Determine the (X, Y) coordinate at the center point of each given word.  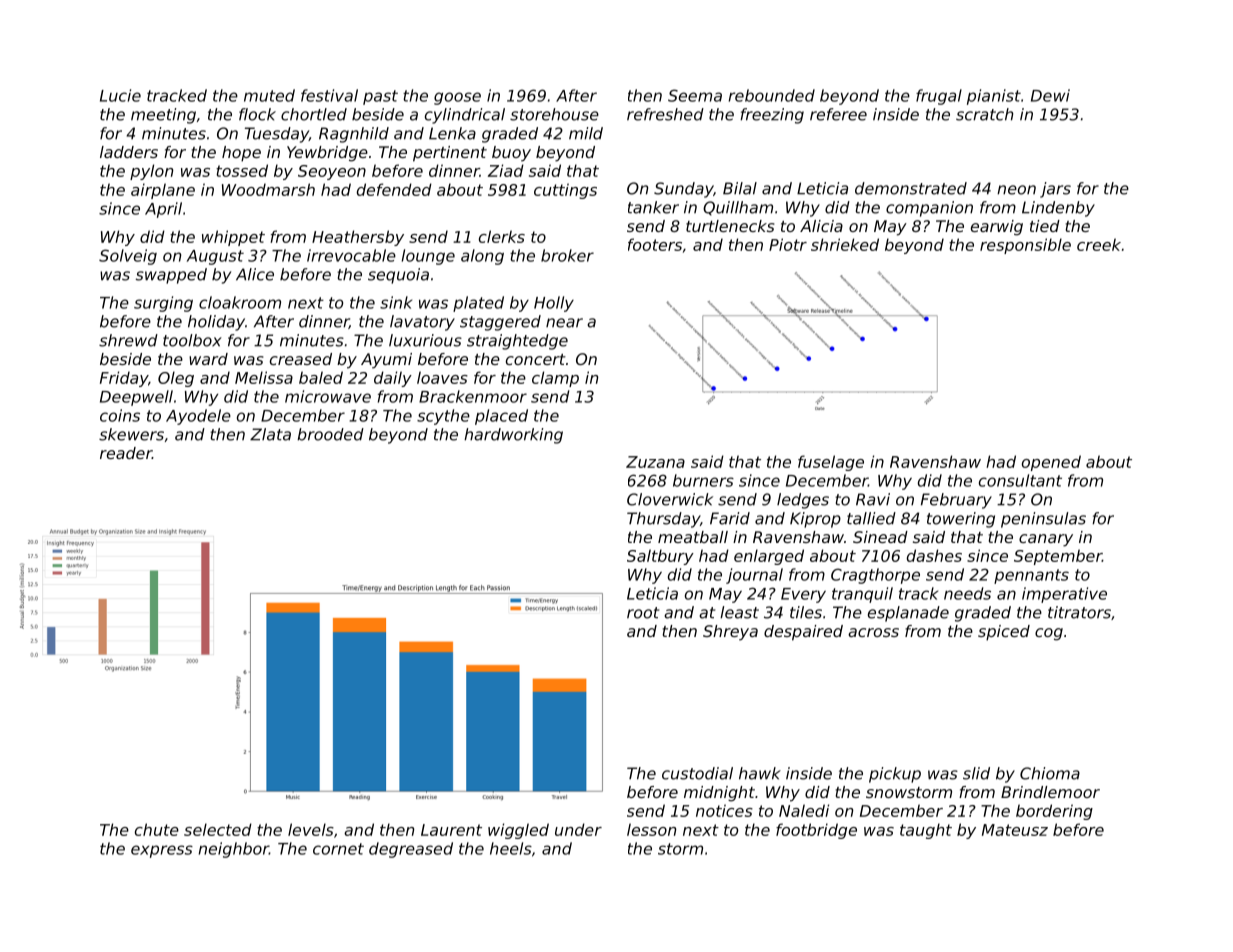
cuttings (565, 191)
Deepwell (136, 398)
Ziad (506, 170)
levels (311, 829)
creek (1099, 244)
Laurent (451, 830)
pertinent (450, 154)
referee (838, 114)
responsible (1025, 246)
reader (126, 453)
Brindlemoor (1050, 792)
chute (157, 829)
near (564, 323)
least (739, 612)
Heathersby (358, 238)
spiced (1004, 633)
